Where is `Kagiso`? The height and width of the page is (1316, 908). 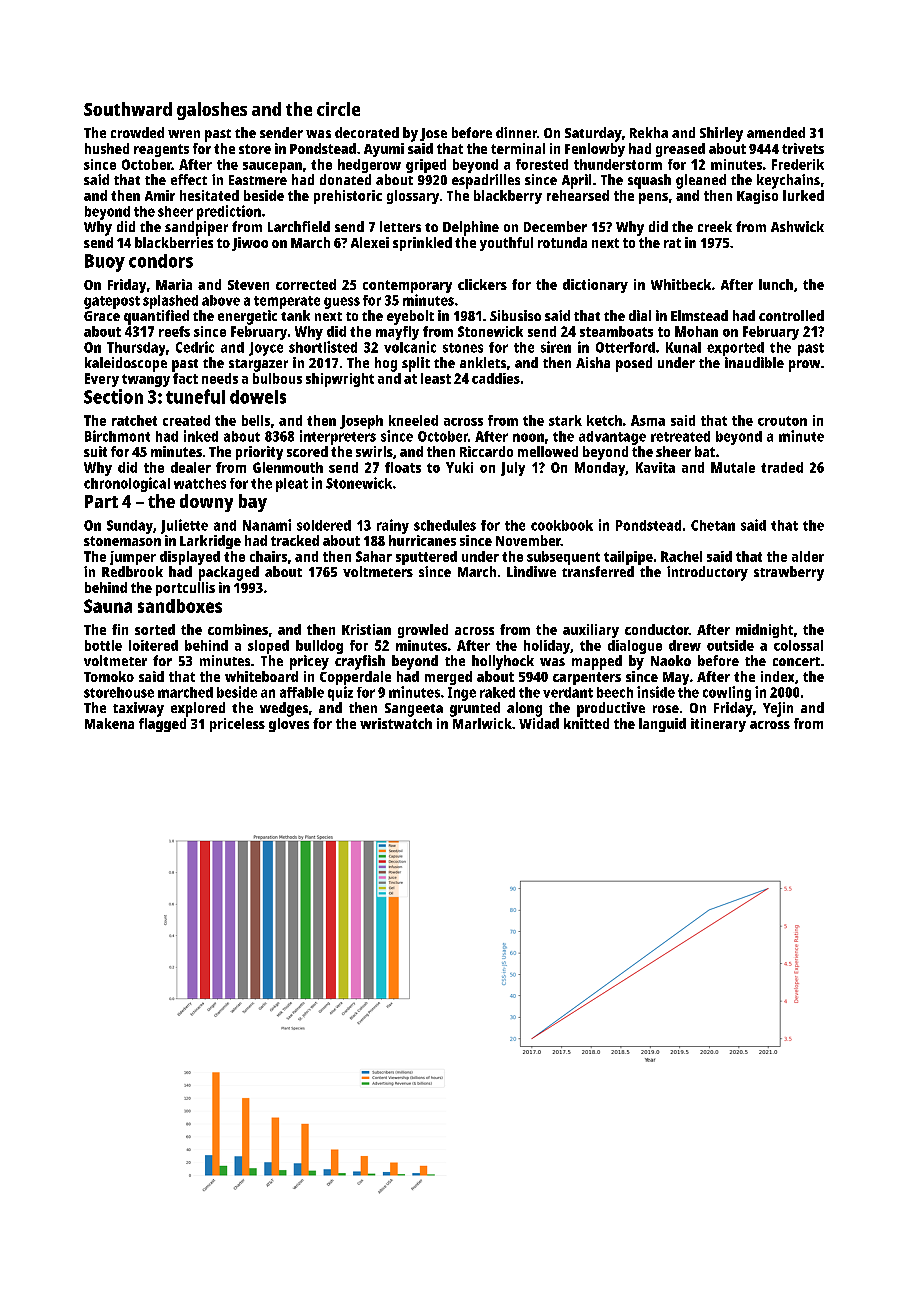 Kagiso is located at coordinates (757, 197).
